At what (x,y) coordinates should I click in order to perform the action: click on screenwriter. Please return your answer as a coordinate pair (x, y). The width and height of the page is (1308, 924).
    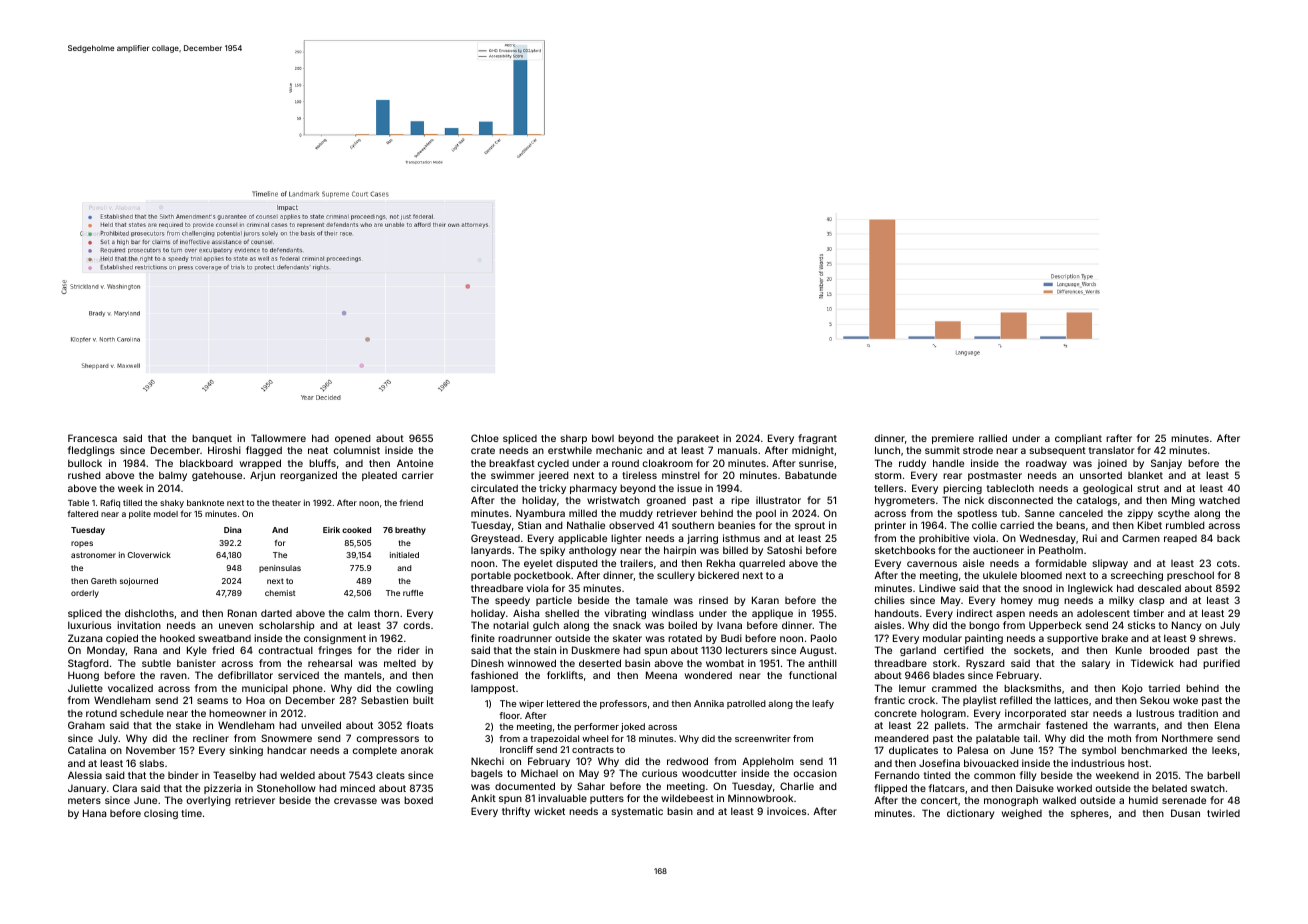
    Looking at the image, I should click on (763, 738).
